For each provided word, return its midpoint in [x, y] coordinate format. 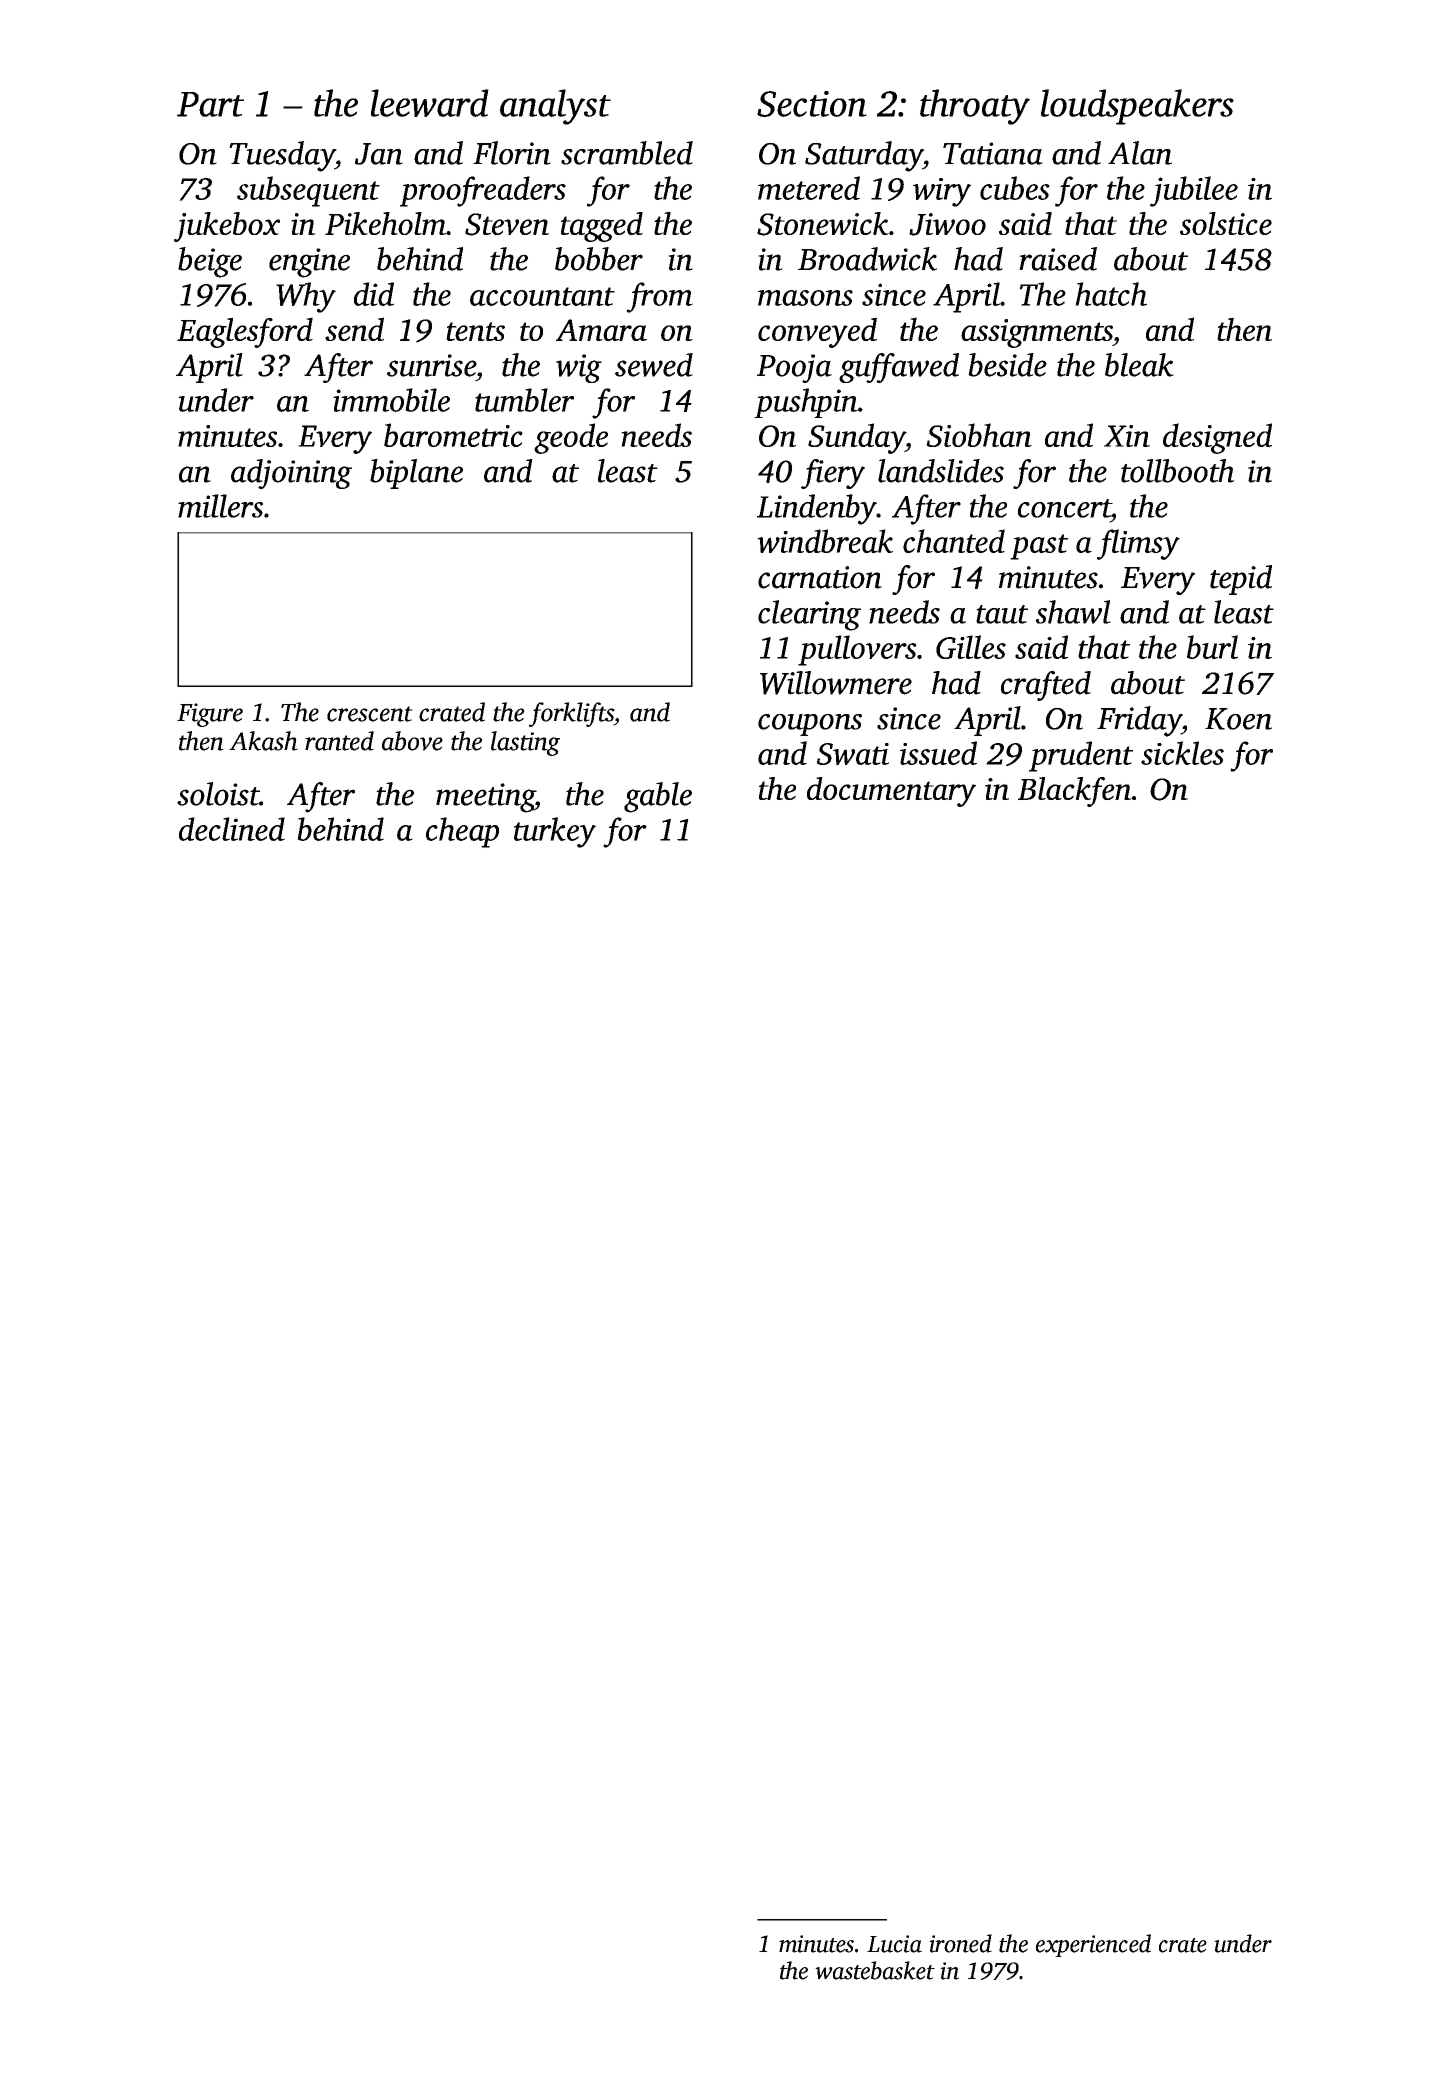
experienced [1093, 1945]
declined [232, 829]
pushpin [806, 403]
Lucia [894, 1944]
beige [210, 262]
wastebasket [875, 1970]
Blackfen [1075, 792]
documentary [891, 792]
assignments [1037, 333]
